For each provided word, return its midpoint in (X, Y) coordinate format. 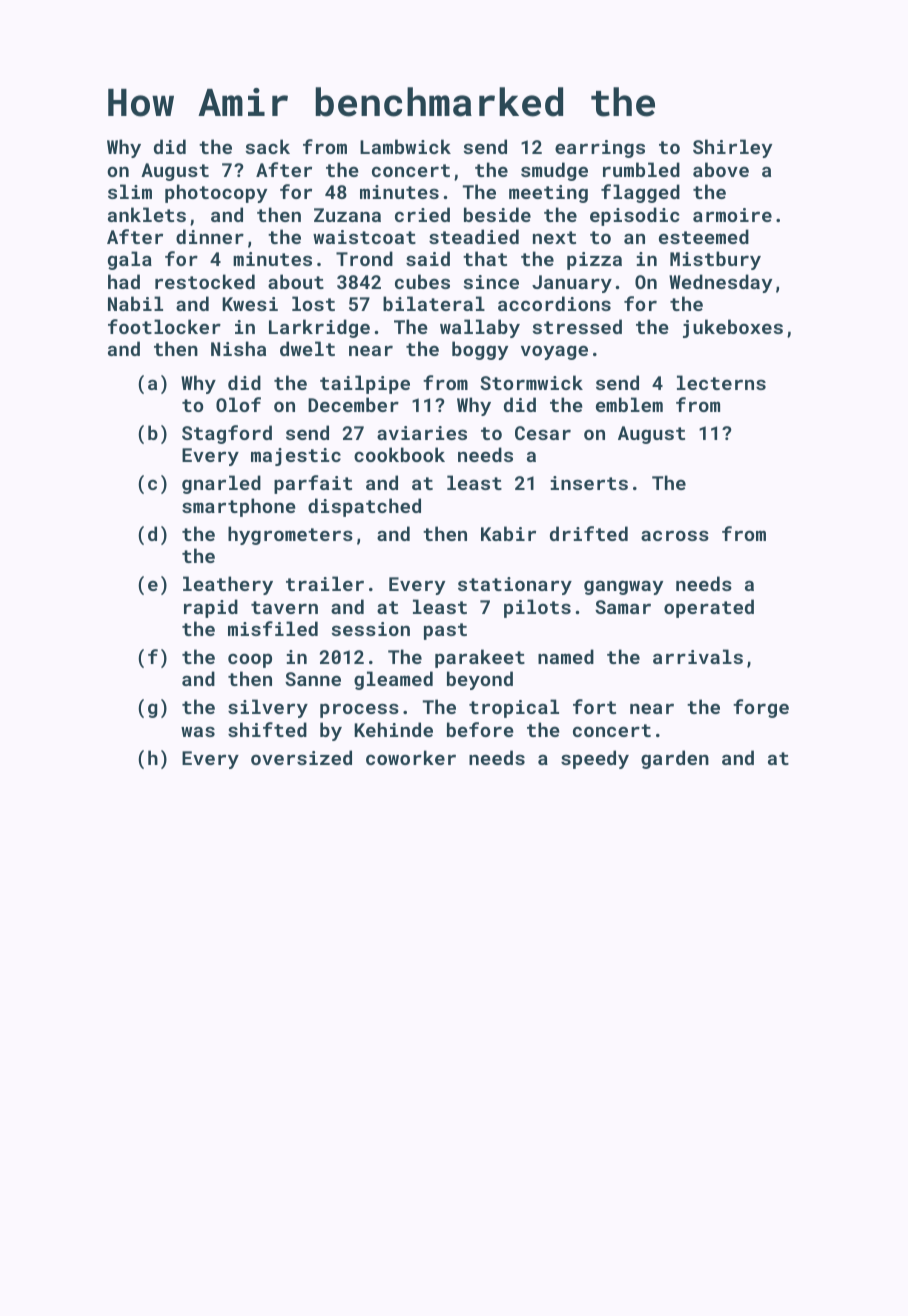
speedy (595, 759)
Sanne (313, 679)
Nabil (135, 303)
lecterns (721, 382)
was (198, 731)
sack (268, 146)
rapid (211, 608)
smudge (554, 171)
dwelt (307, 348)
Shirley (732, 148)
